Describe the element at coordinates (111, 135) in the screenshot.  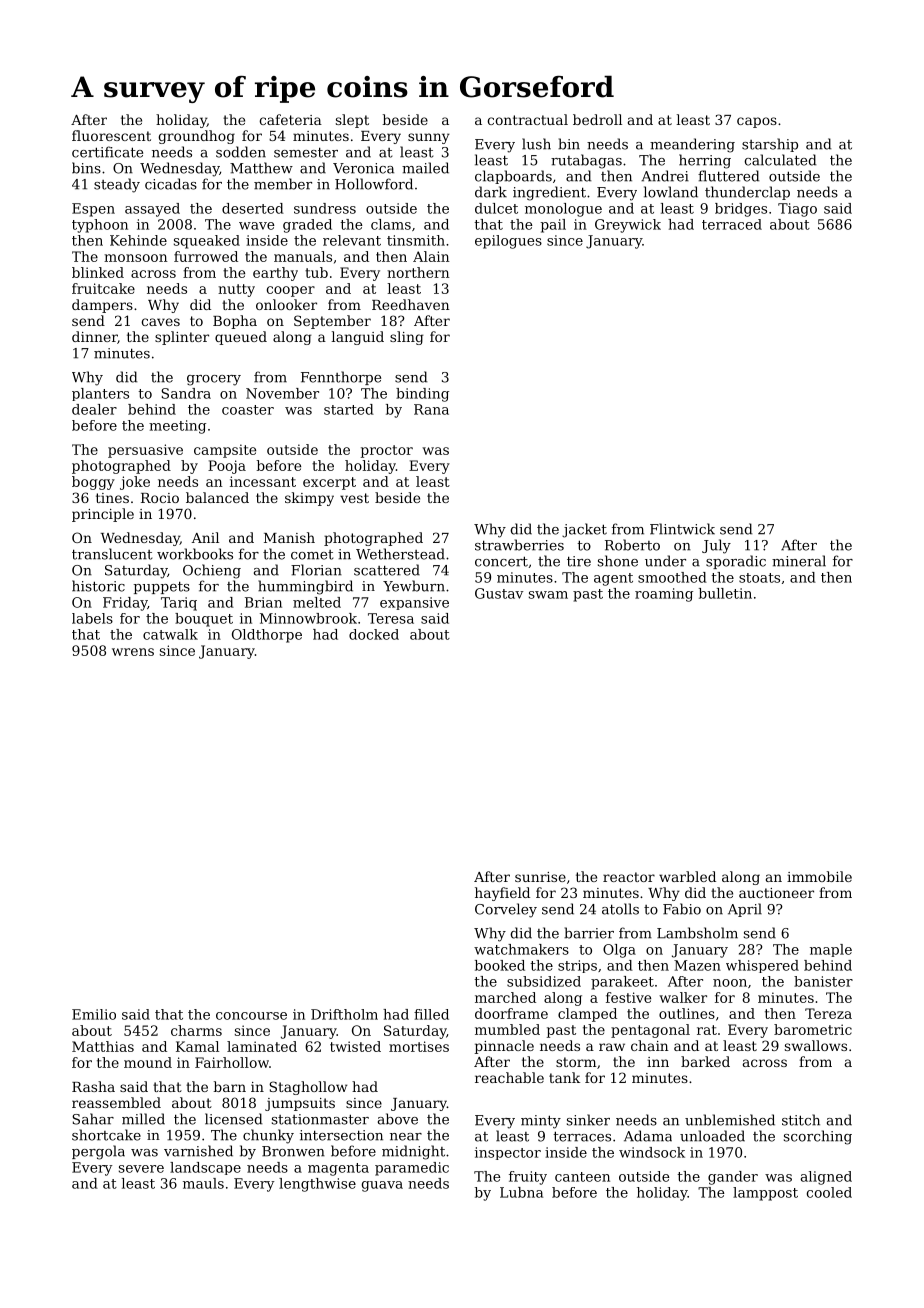
I see `fluorescent` at that location.
